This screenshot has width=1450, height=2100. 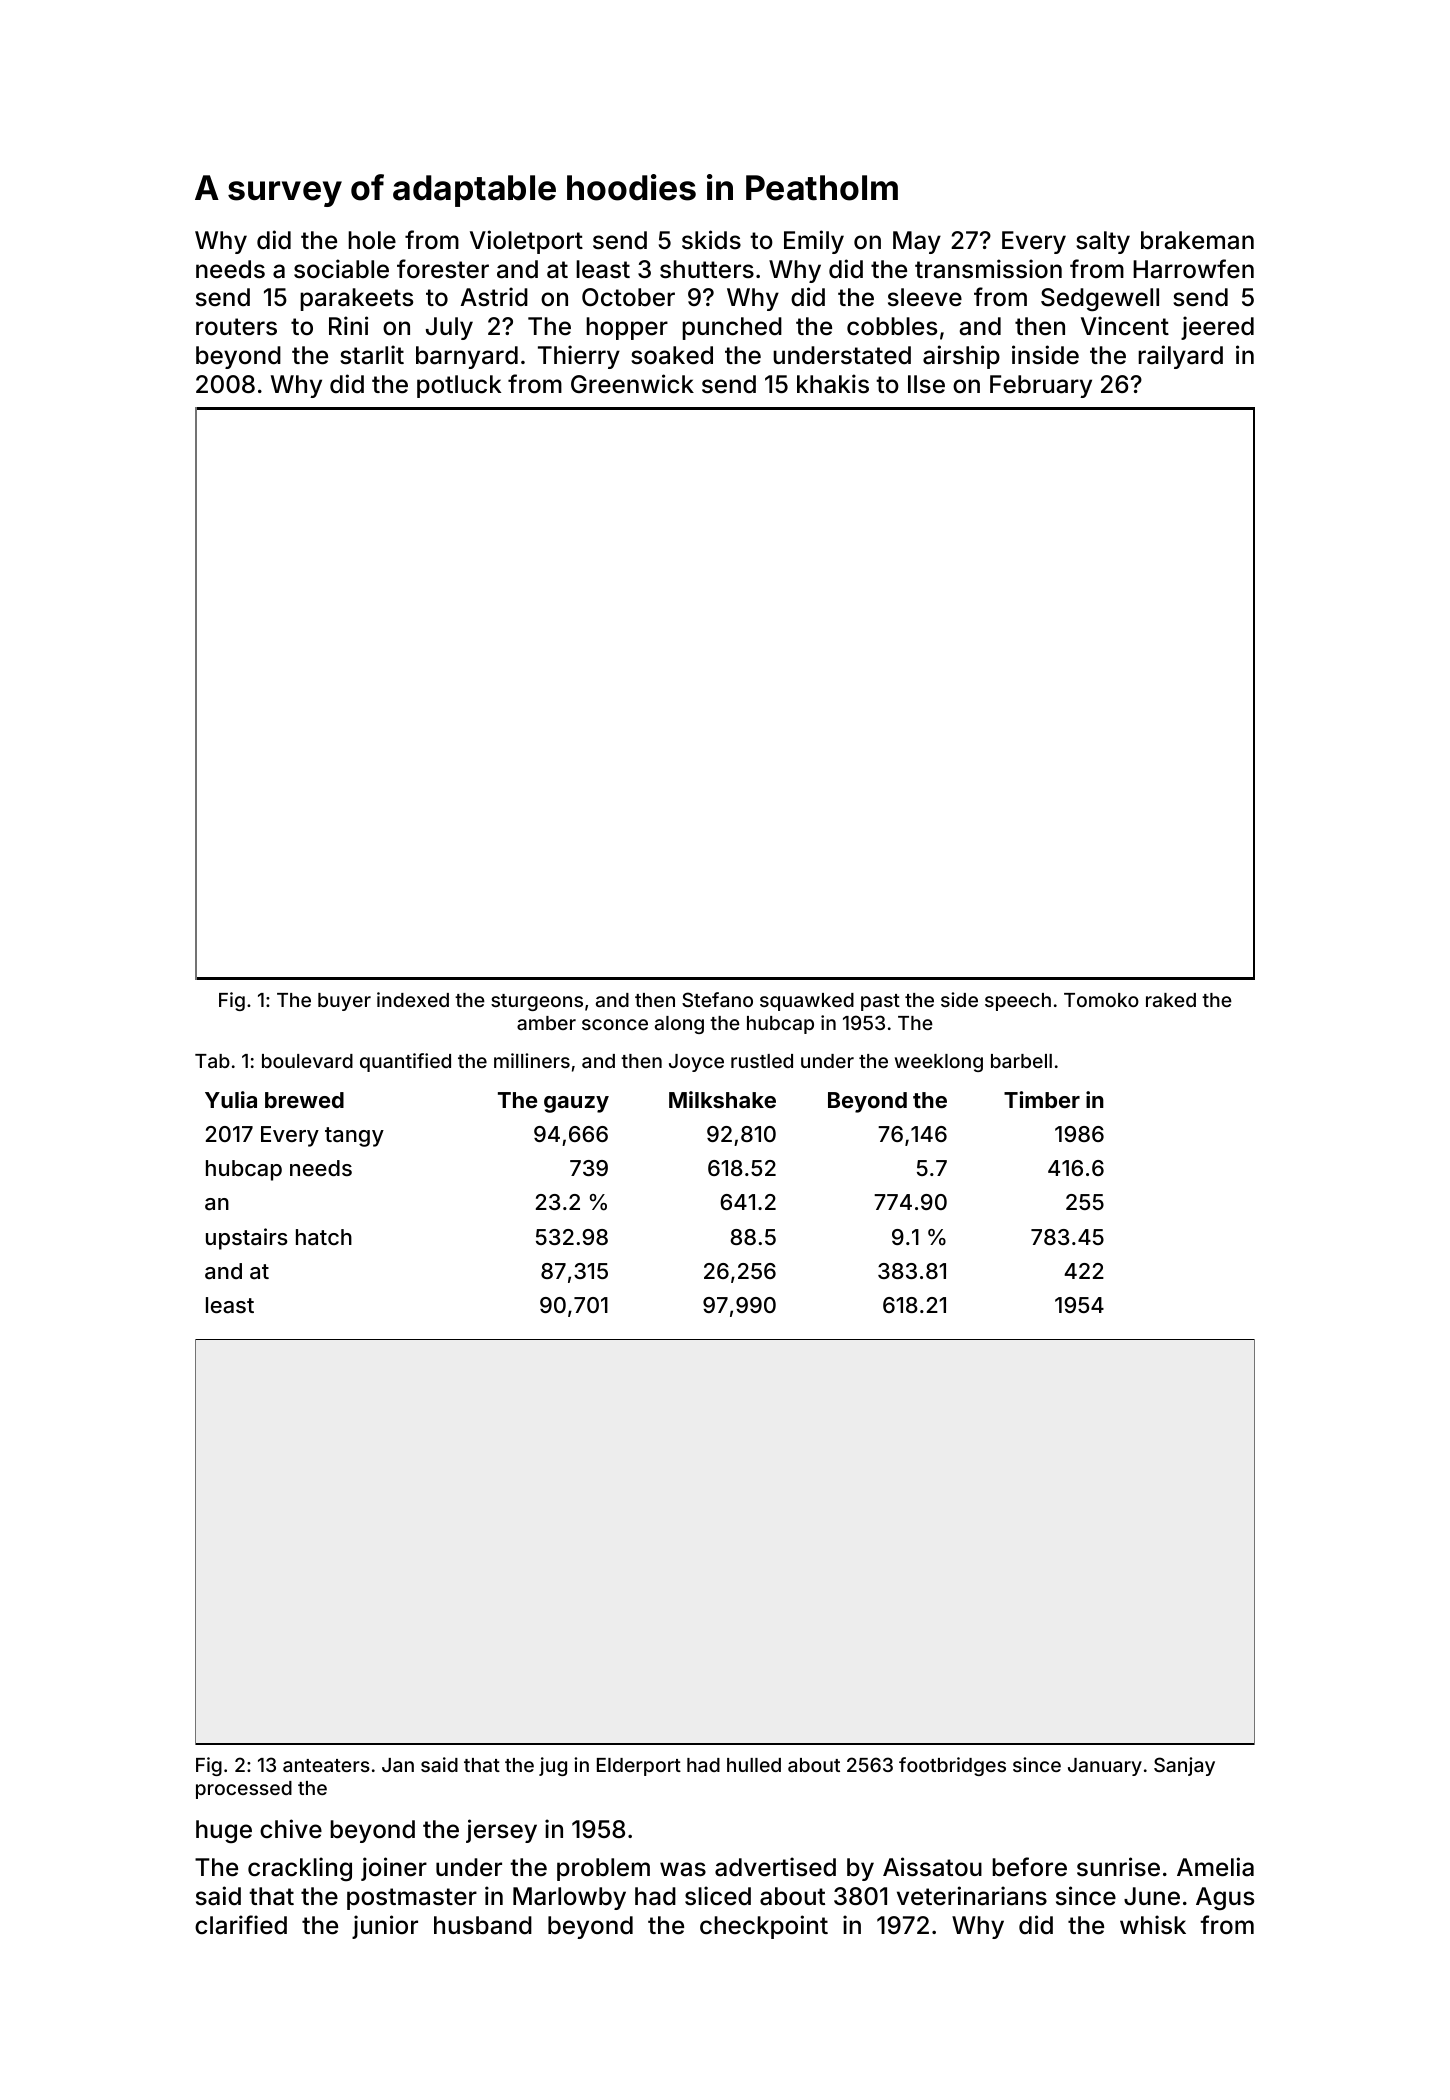 I want to click on barbell, so click(x=1021, y=1061).
